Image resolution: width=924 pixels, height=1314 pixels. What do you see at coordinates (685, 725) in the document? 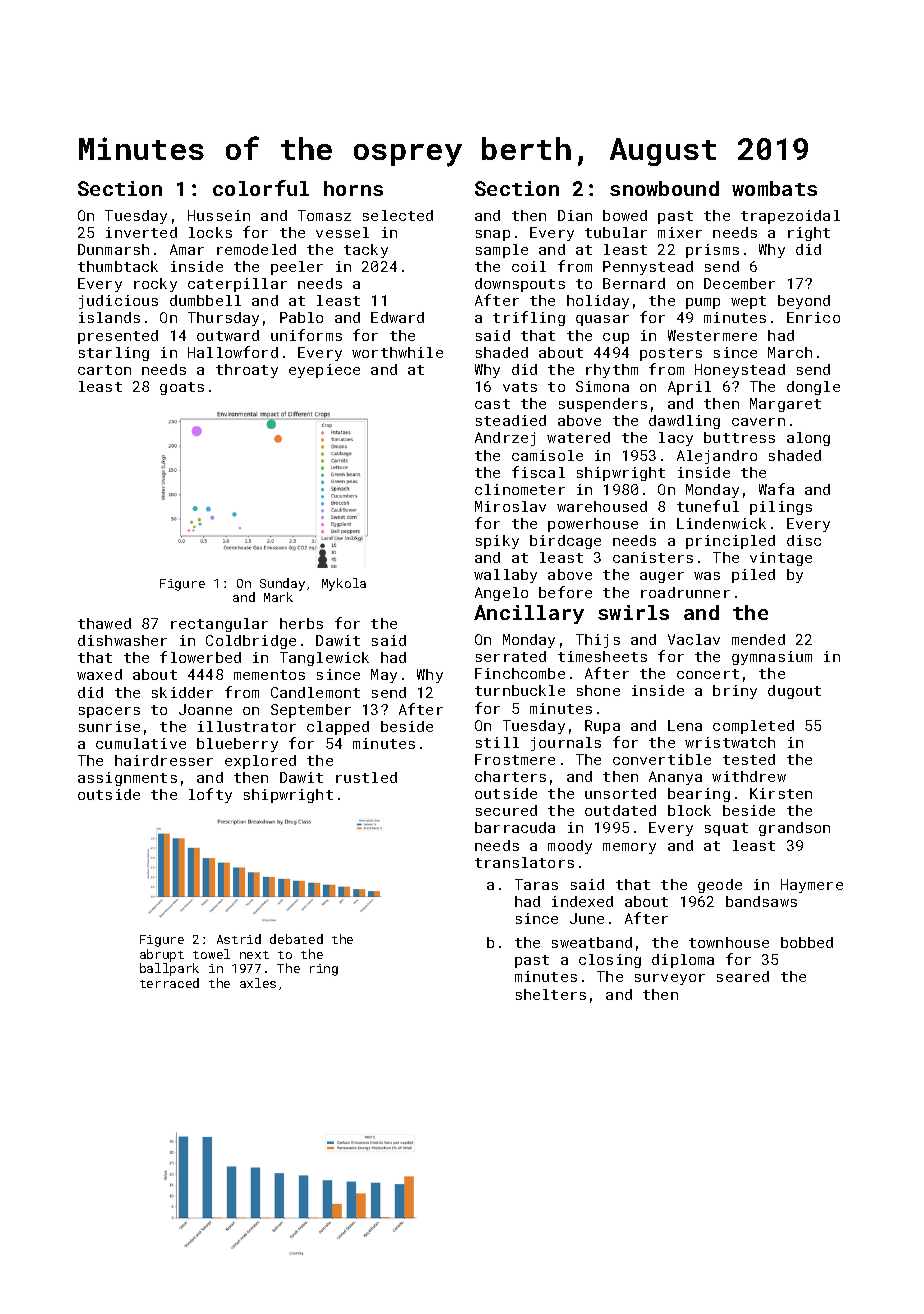
I see `Lena` at bounding box center [685, 725].
